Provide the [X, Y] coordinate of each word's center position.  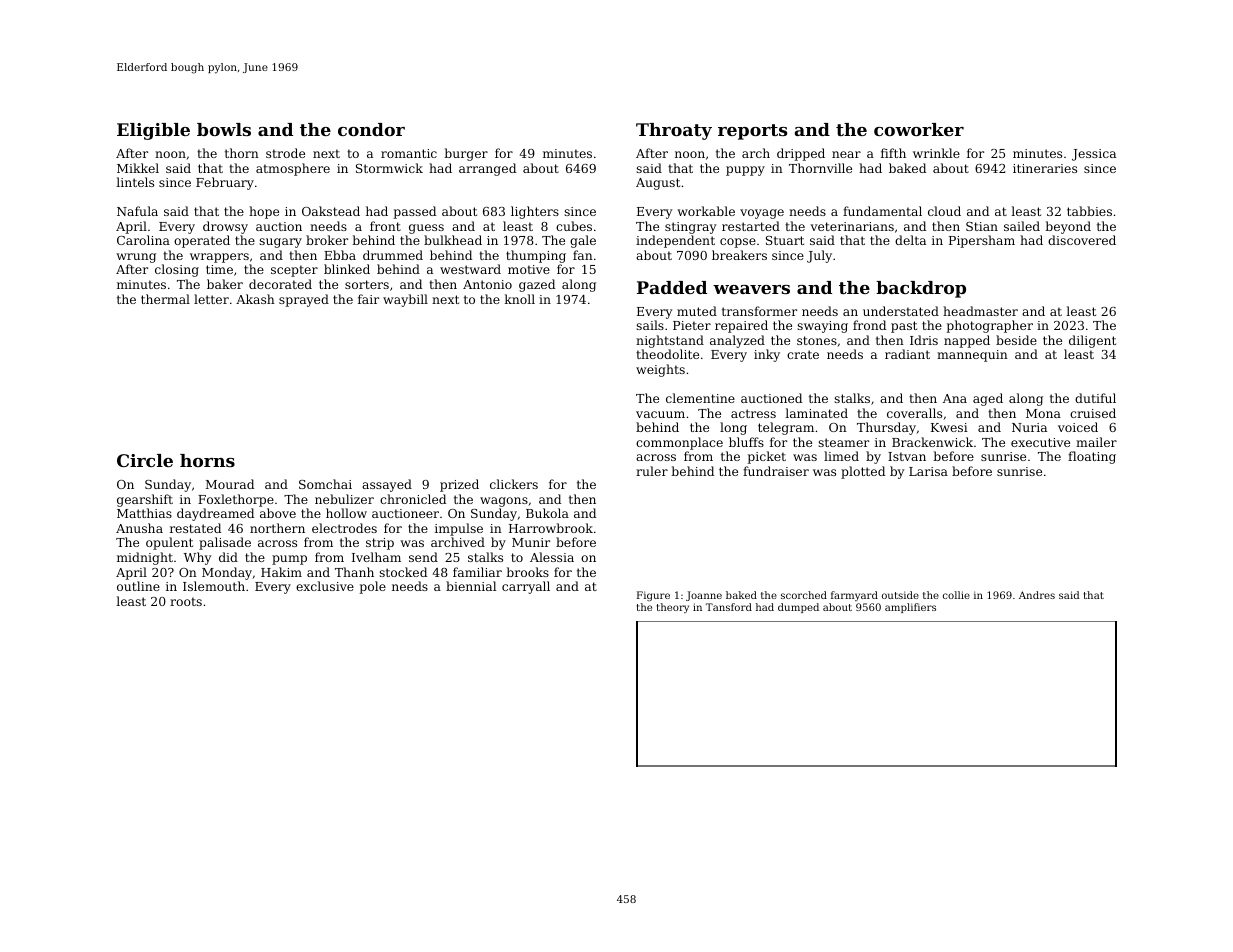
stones [817, 340]
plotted [863, 472]
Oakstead [331, 211]
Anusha [139, 528]
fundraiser [776, 471]
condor [371, 129]
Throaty [674, 131]
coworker [919, 129]
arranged [487, 169]
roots [186, 601]
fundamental [882, 211]
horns [207, 460]
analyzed [737, 341]
